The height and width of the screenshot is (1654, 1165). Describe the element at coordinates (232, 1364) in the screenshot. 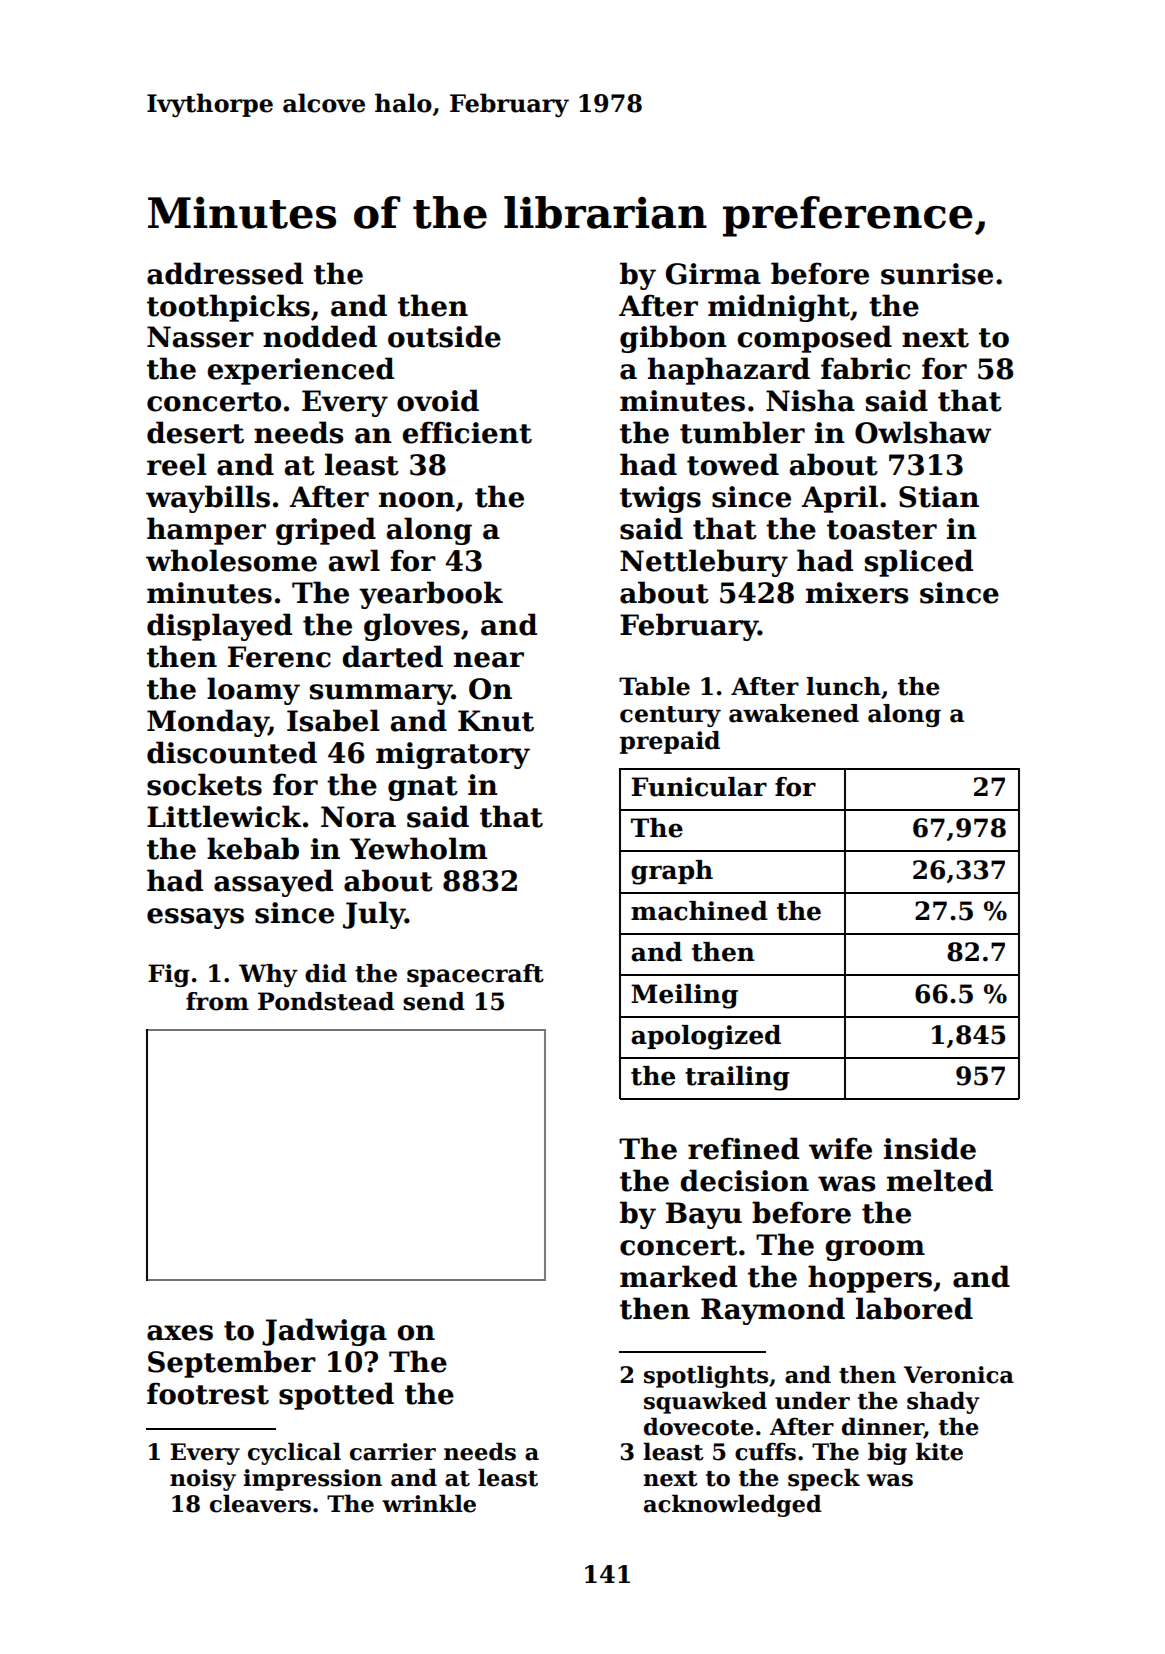

I see `September` at that location.
